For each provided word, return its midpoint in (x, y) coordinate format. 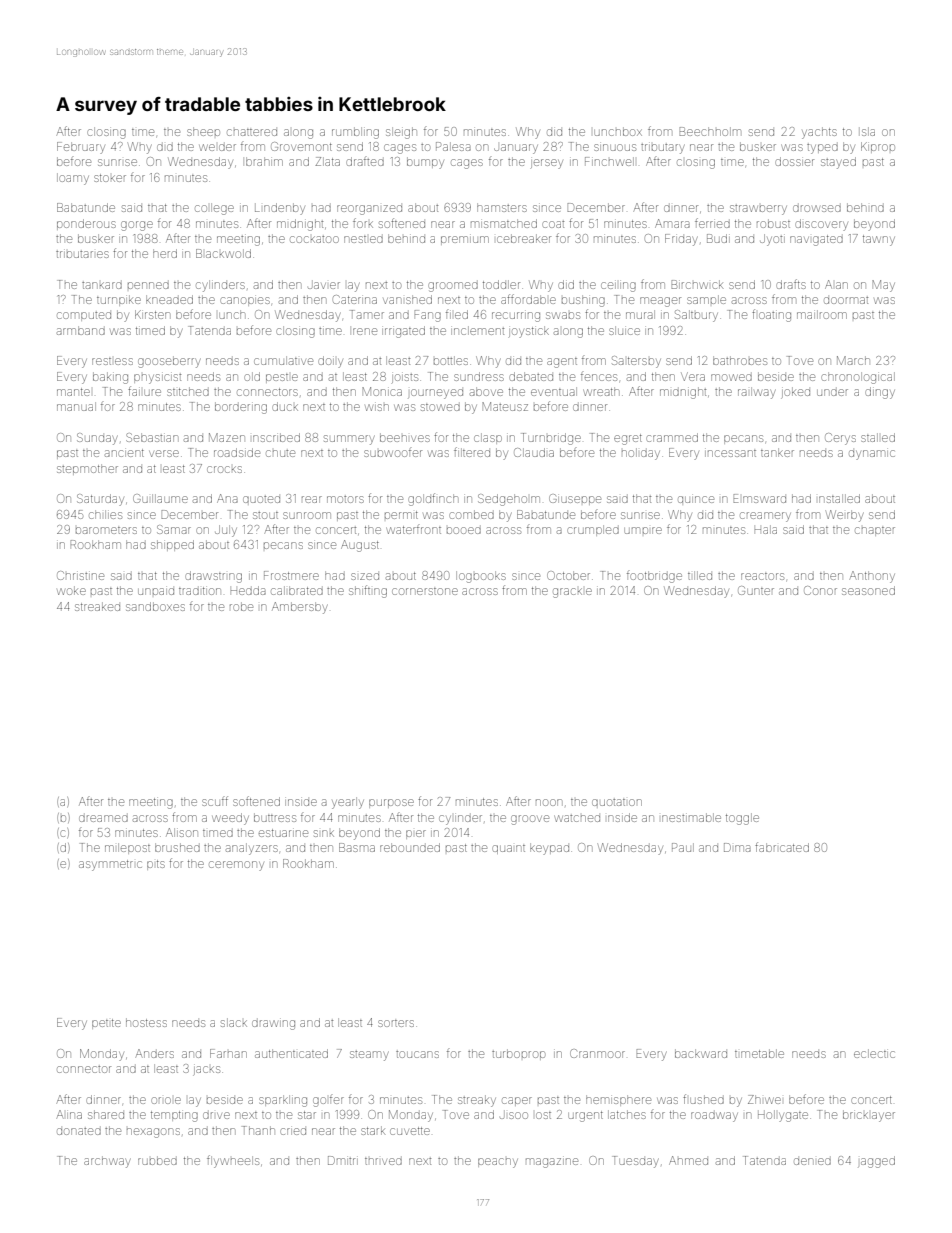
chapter (875, 531)
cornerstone (425, 591)
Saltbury (696, 316)
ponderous (86, 224)
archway (107, 1162)
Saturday (100, 500)
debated (531, 376)
